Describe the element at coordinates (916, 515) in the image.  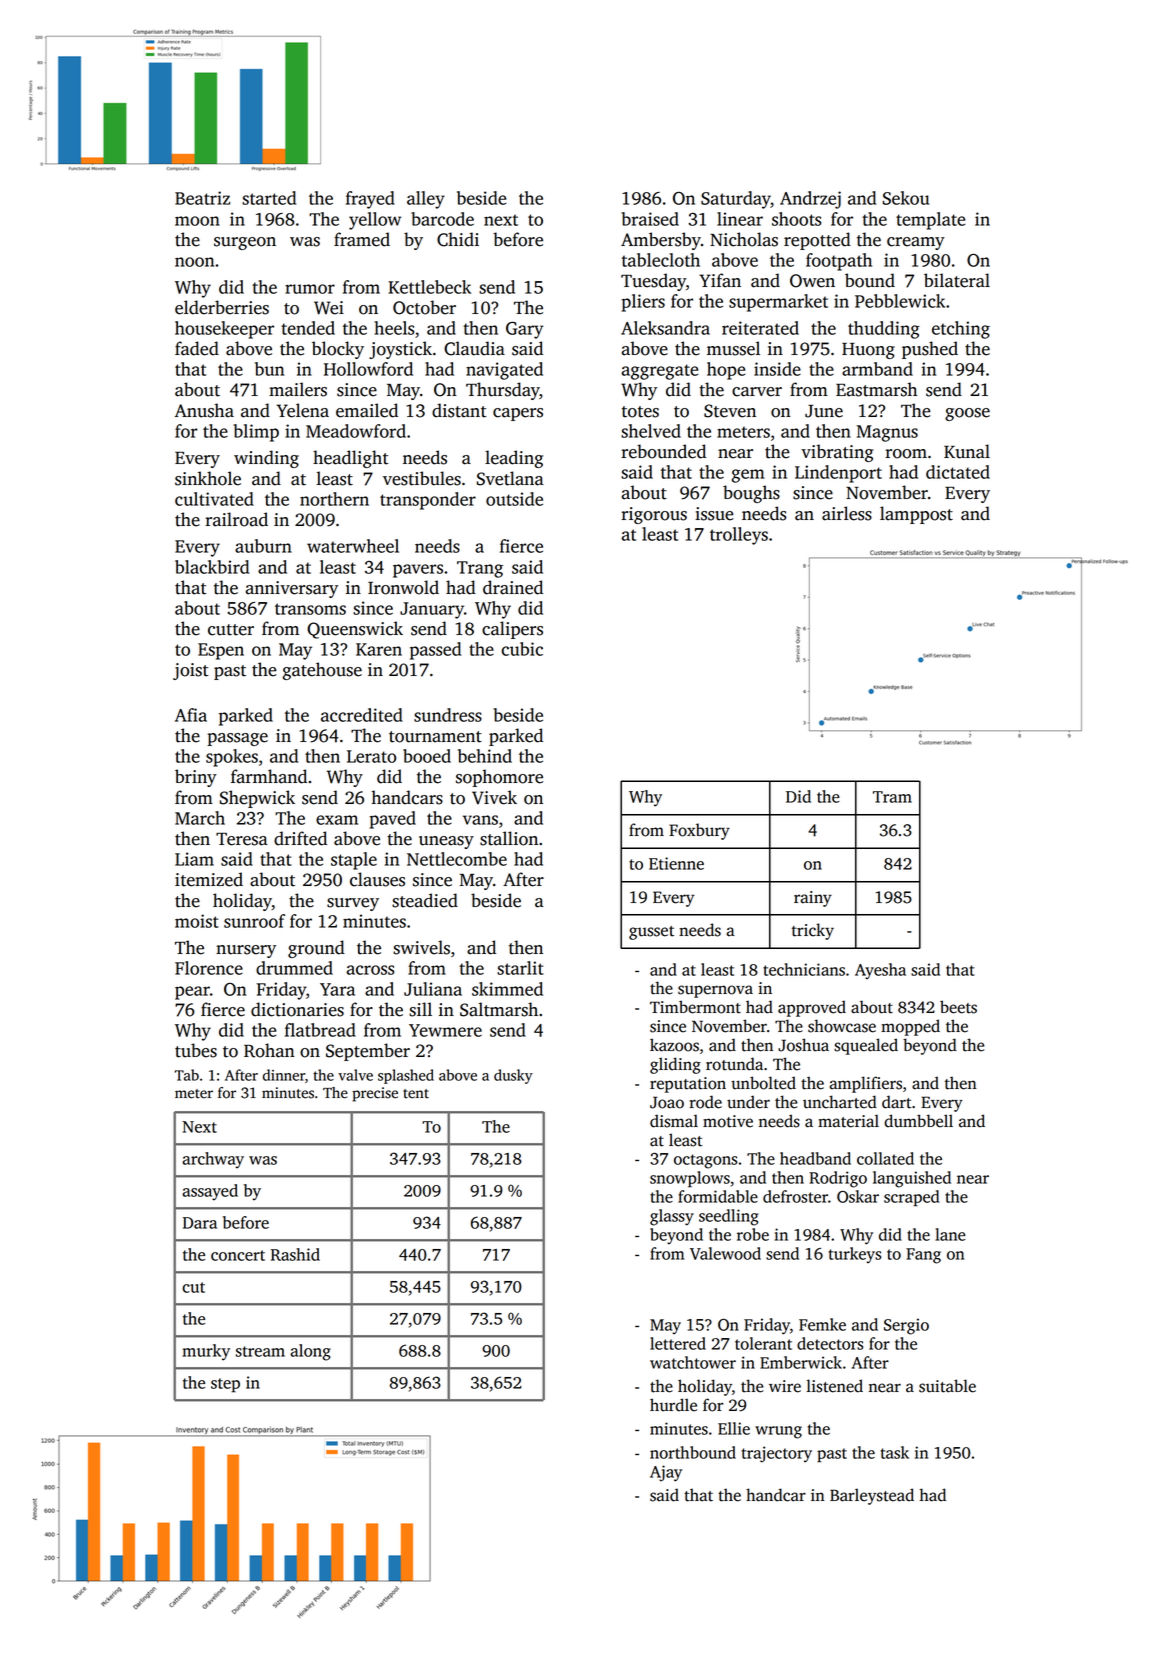
I see `lamppost` at that location.
